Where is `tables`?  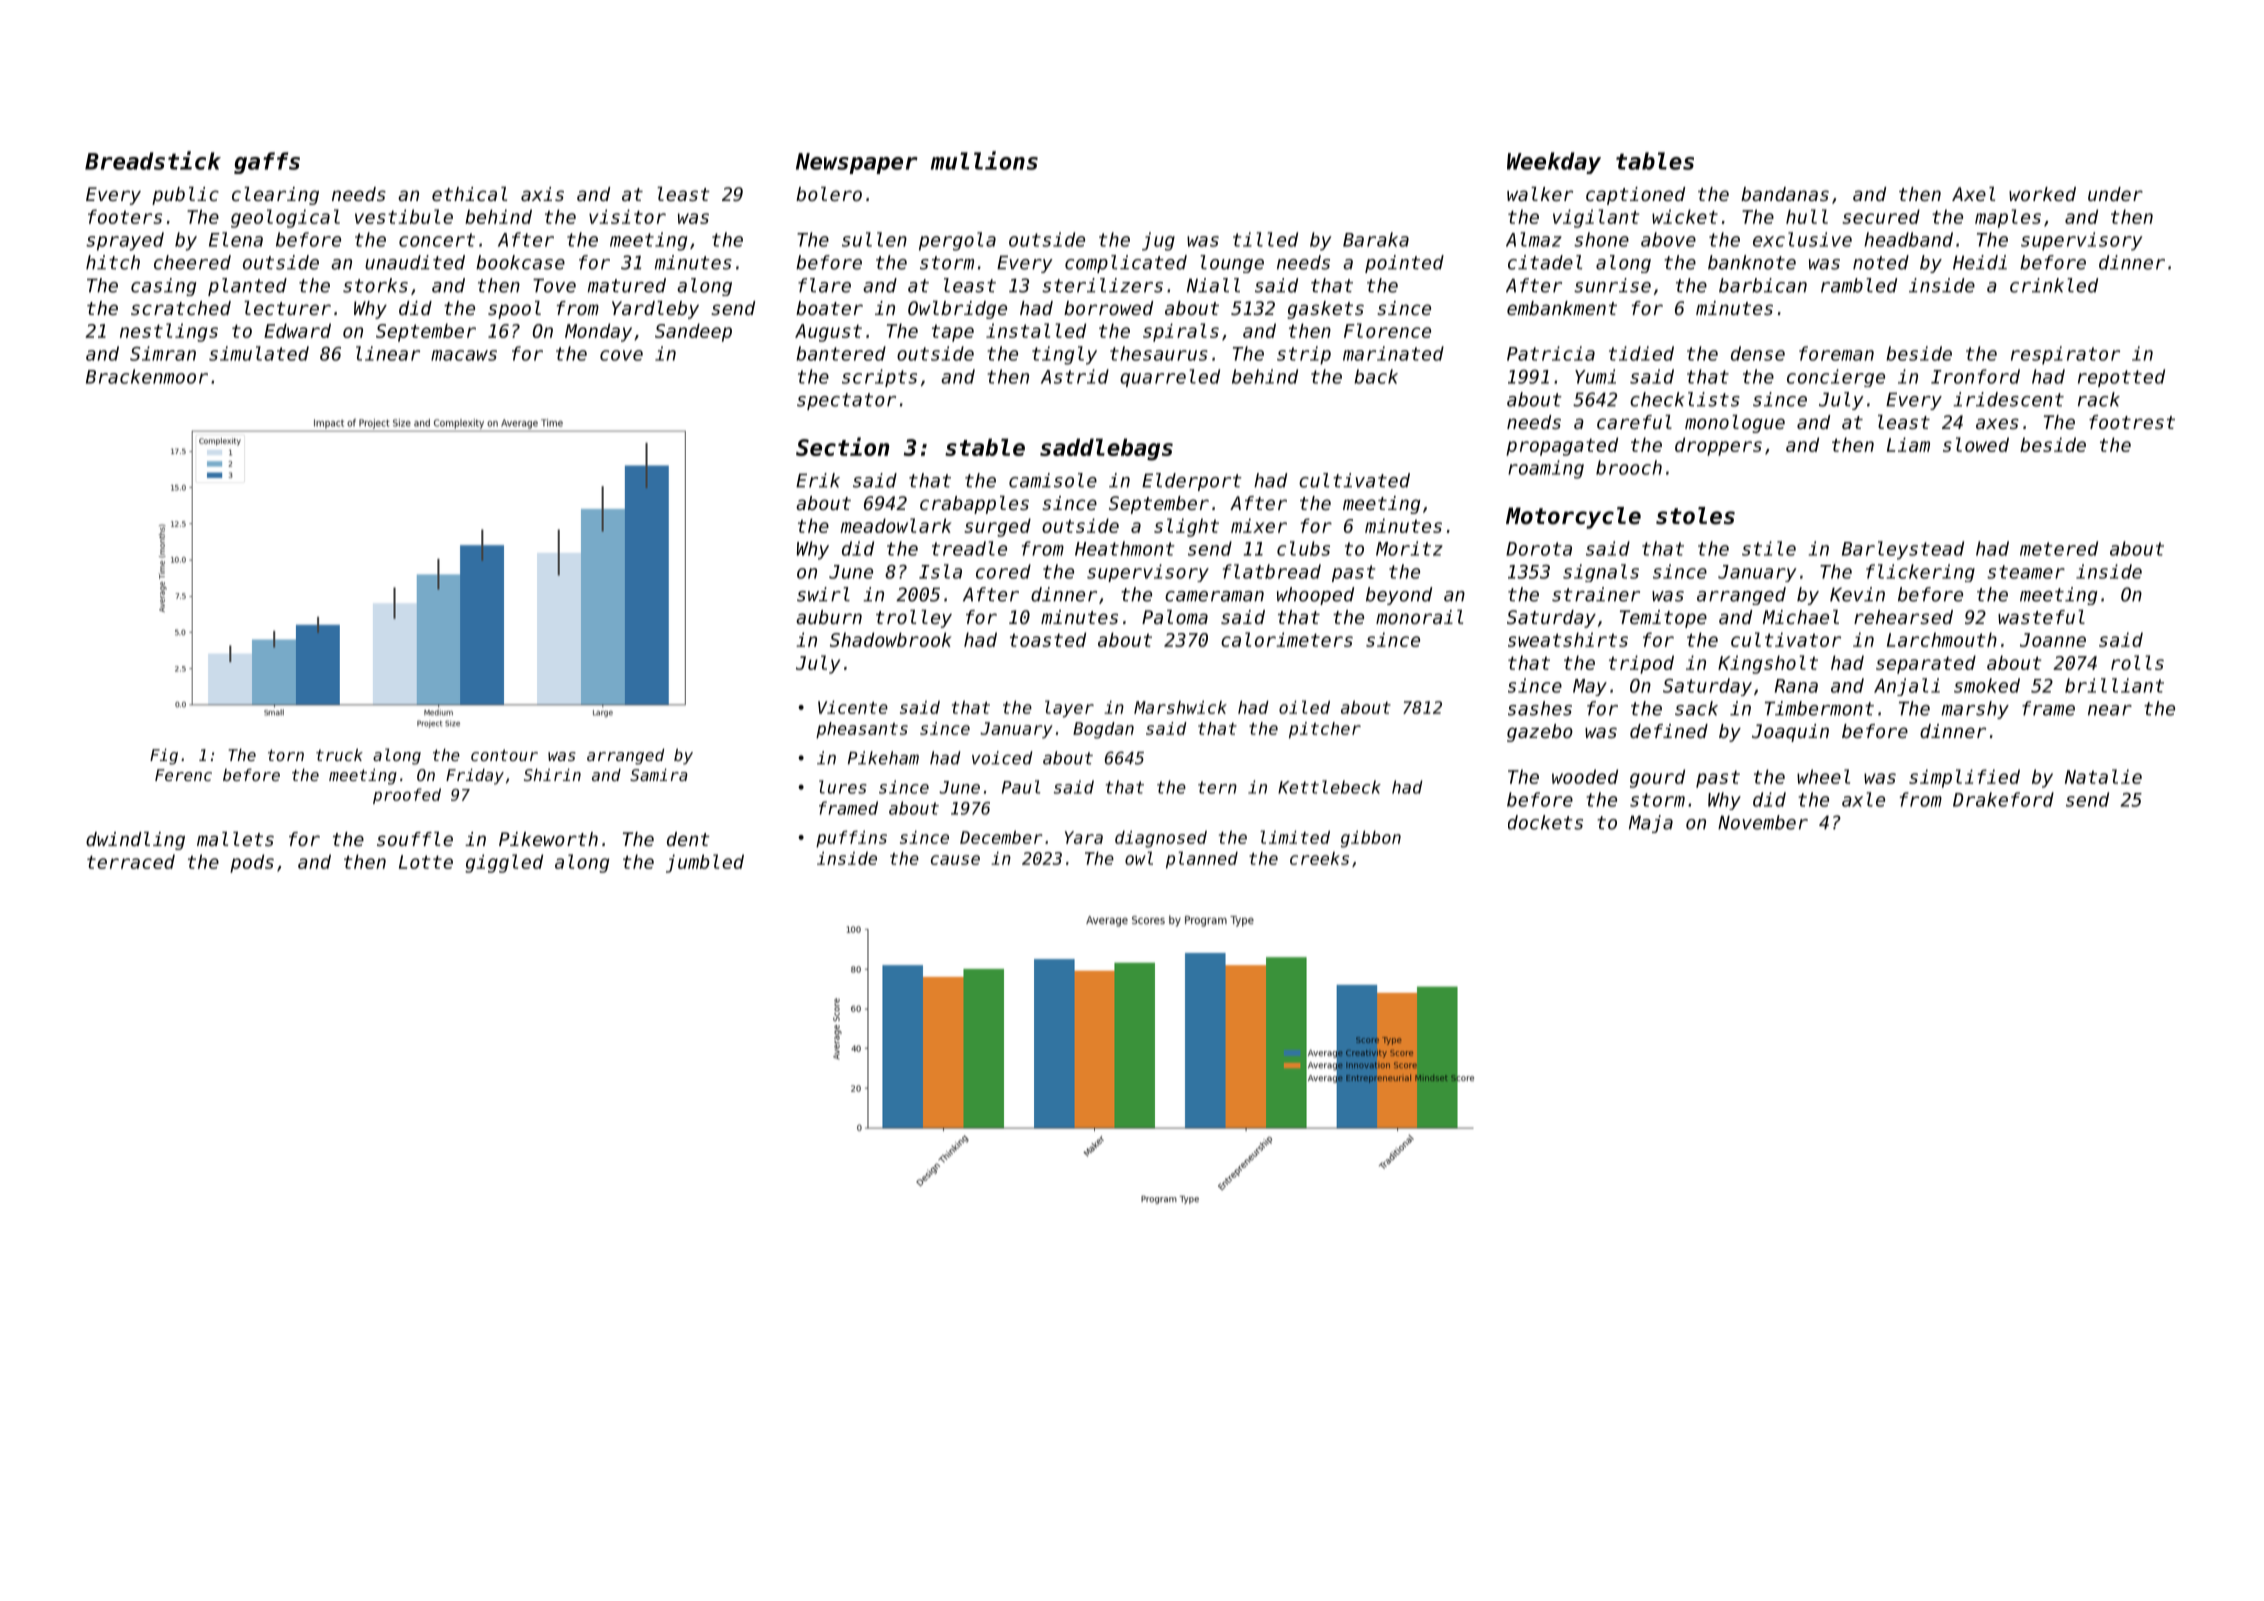
tables is located at coordinates (1655, 161).
